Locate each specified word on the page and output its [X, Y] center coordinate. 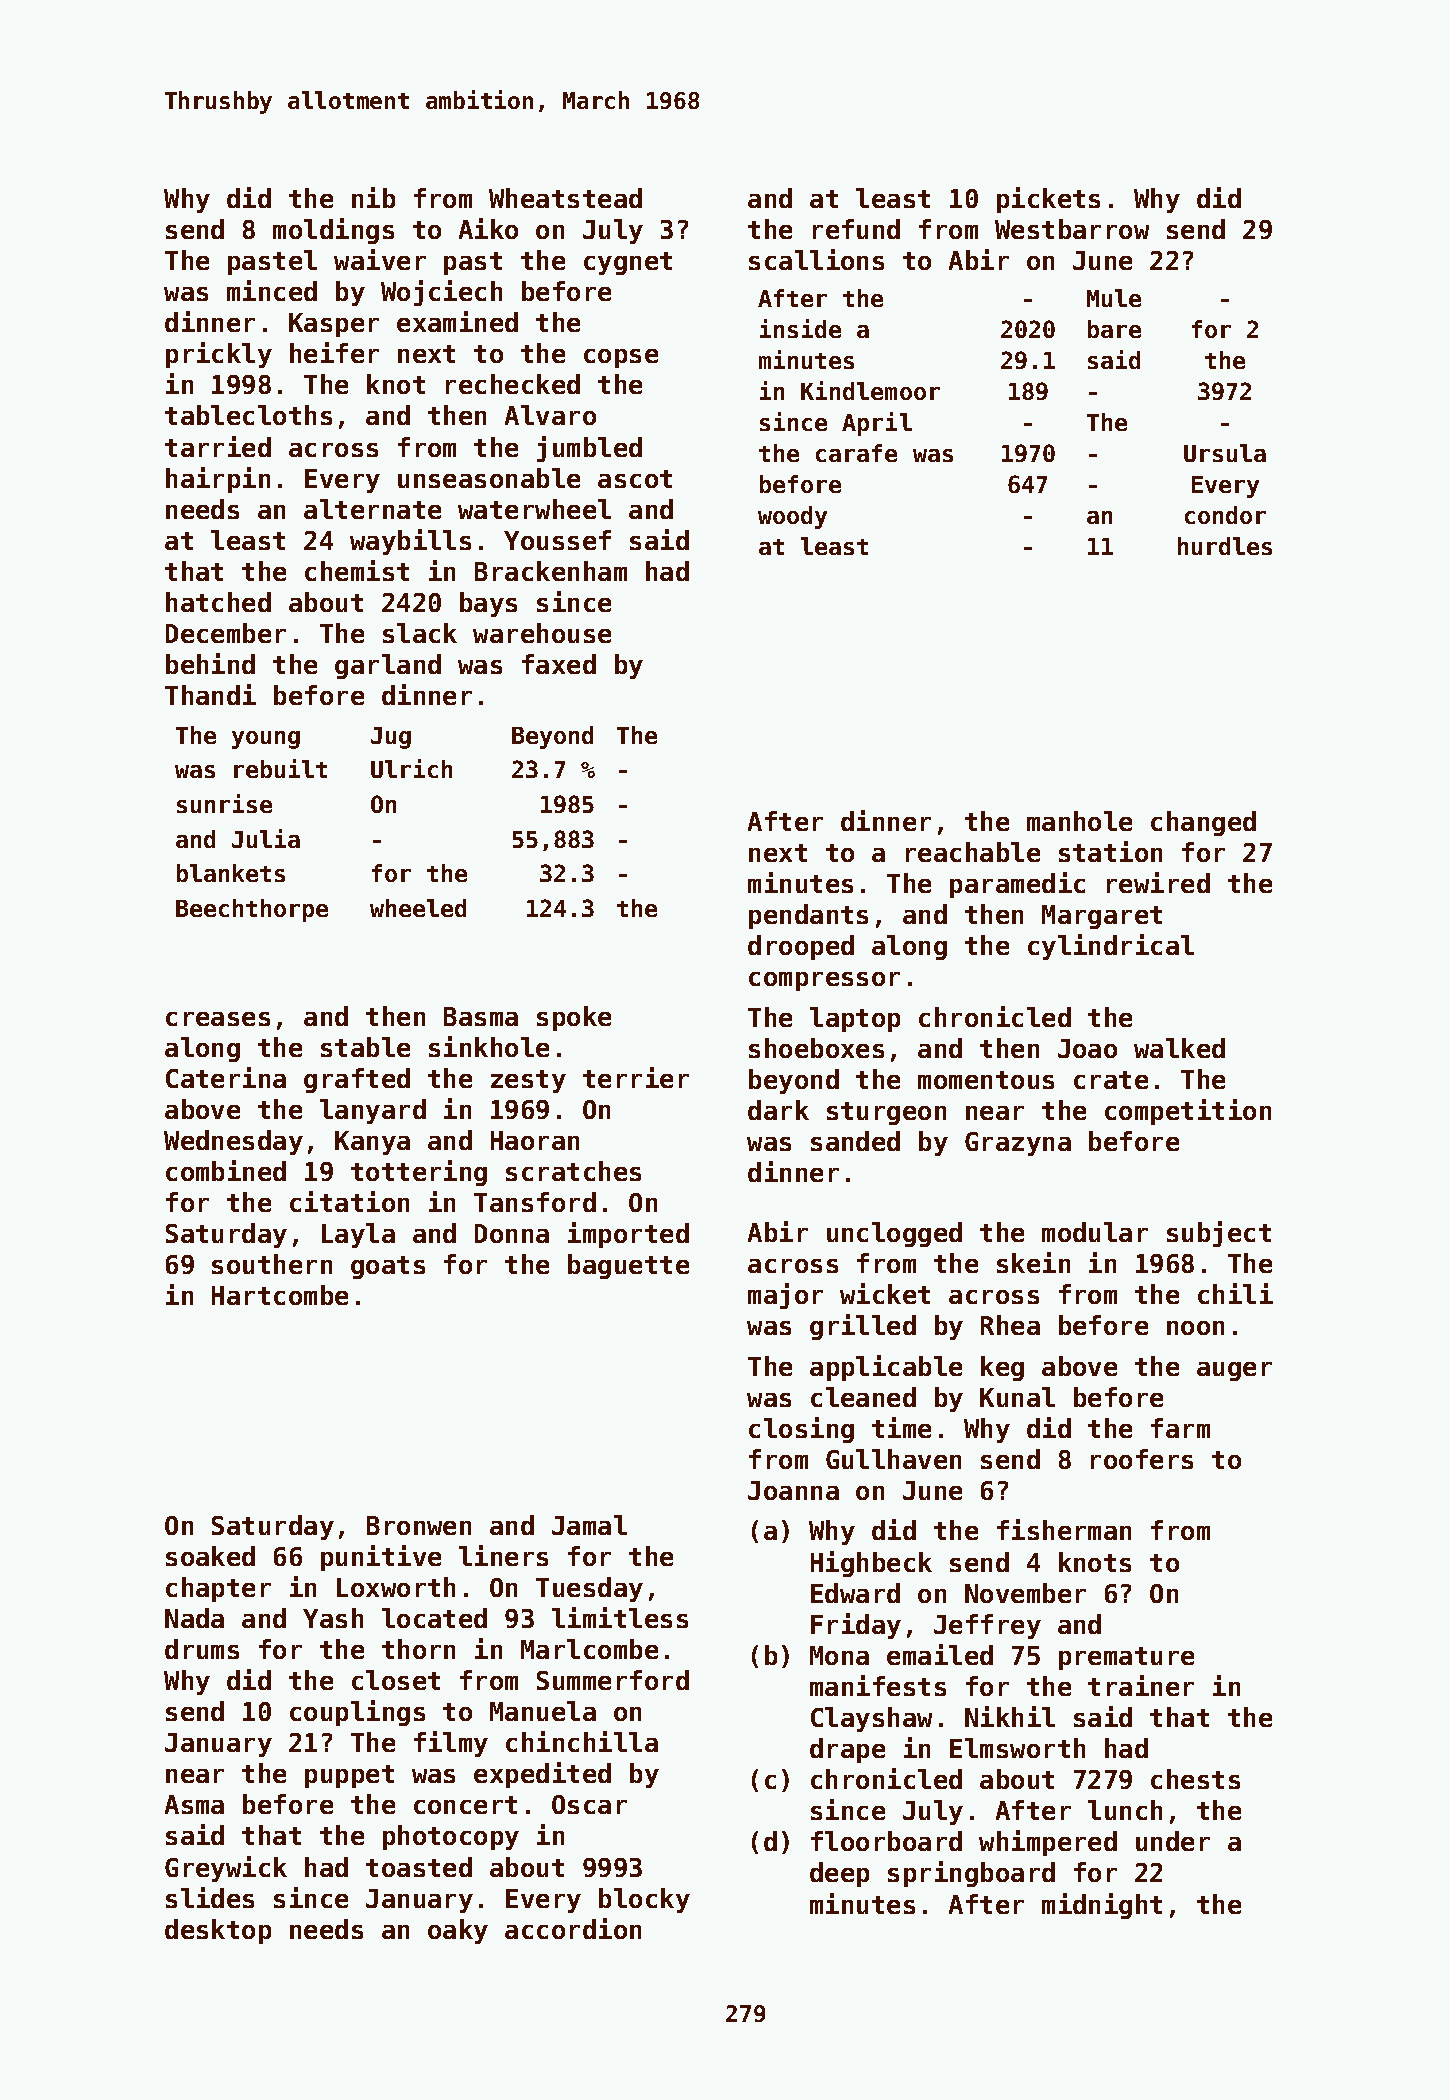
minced [272, 290]
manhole [1079, 821]
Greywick [226, 1869]
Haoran [535, 1140]
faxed [559, 664]
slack [420, 633]
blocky [644, 1900]
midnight [1102, 1906]
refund [856, 229]
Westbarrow [1072, 229]
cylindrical [1111, 947]
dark [778, 1110]
